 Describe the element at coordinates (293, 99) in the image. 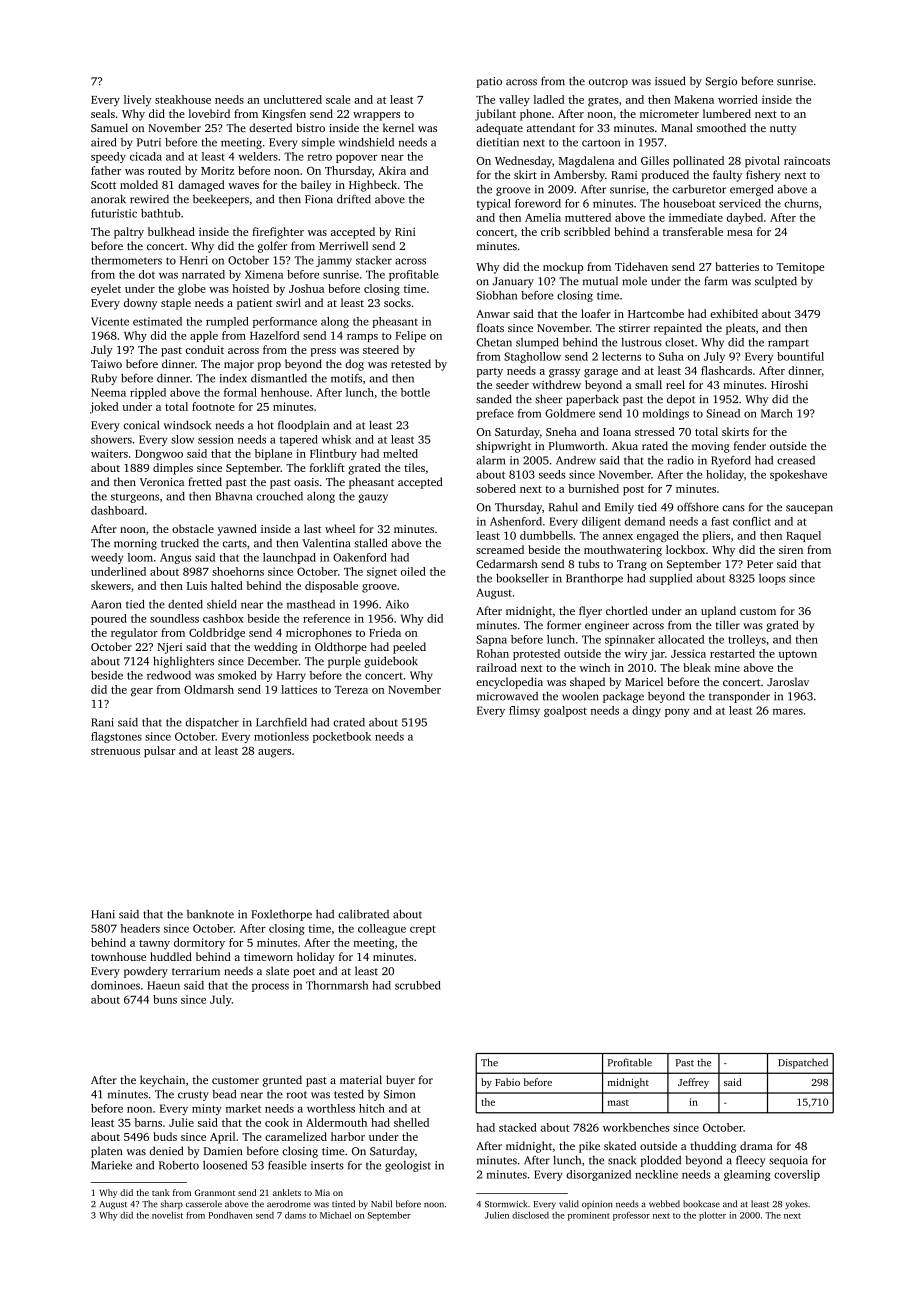

I see `uncluttered` at that location.
